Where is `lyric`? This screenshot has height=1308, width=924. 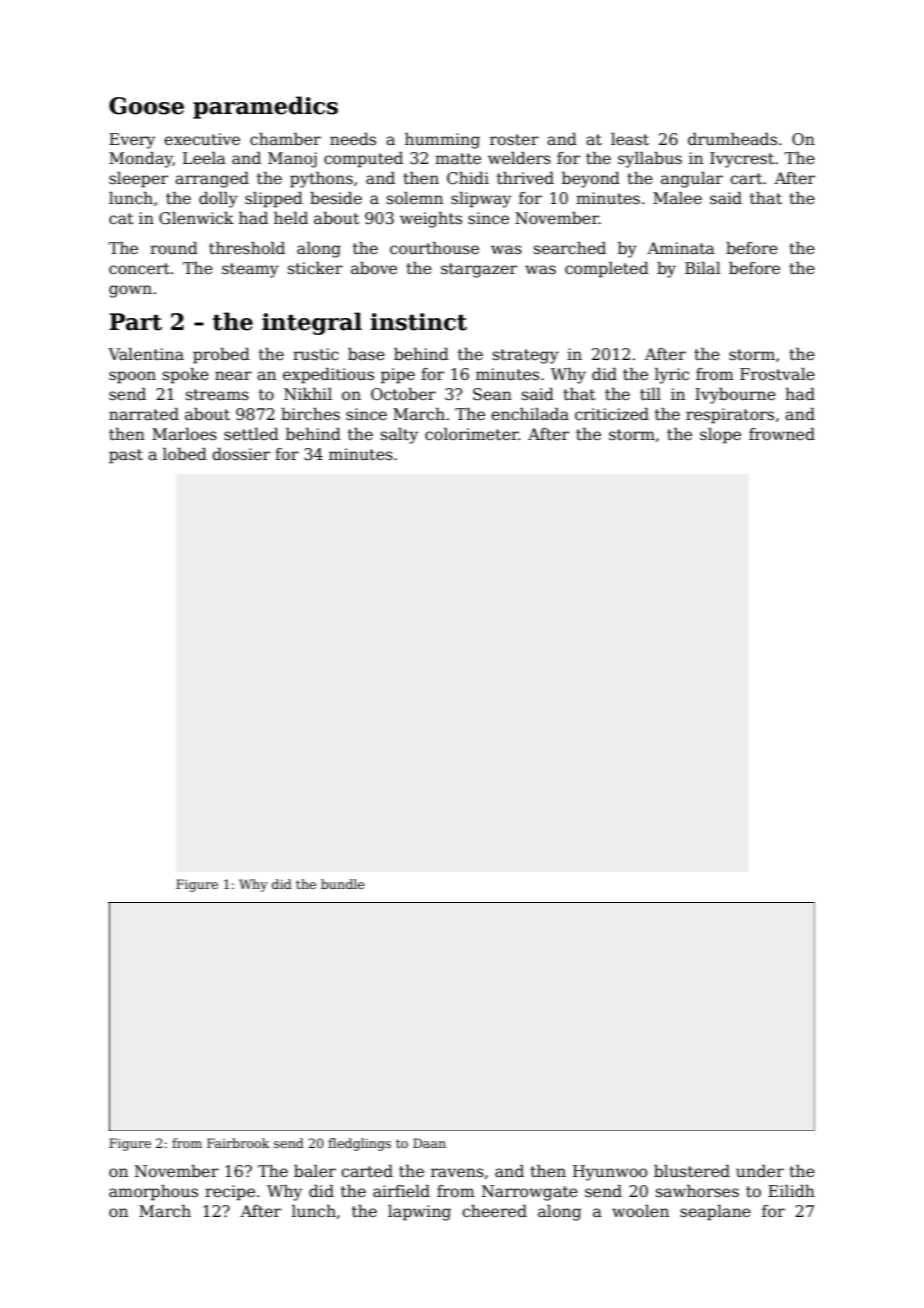
lyric is located at coordinates (672, 376).
